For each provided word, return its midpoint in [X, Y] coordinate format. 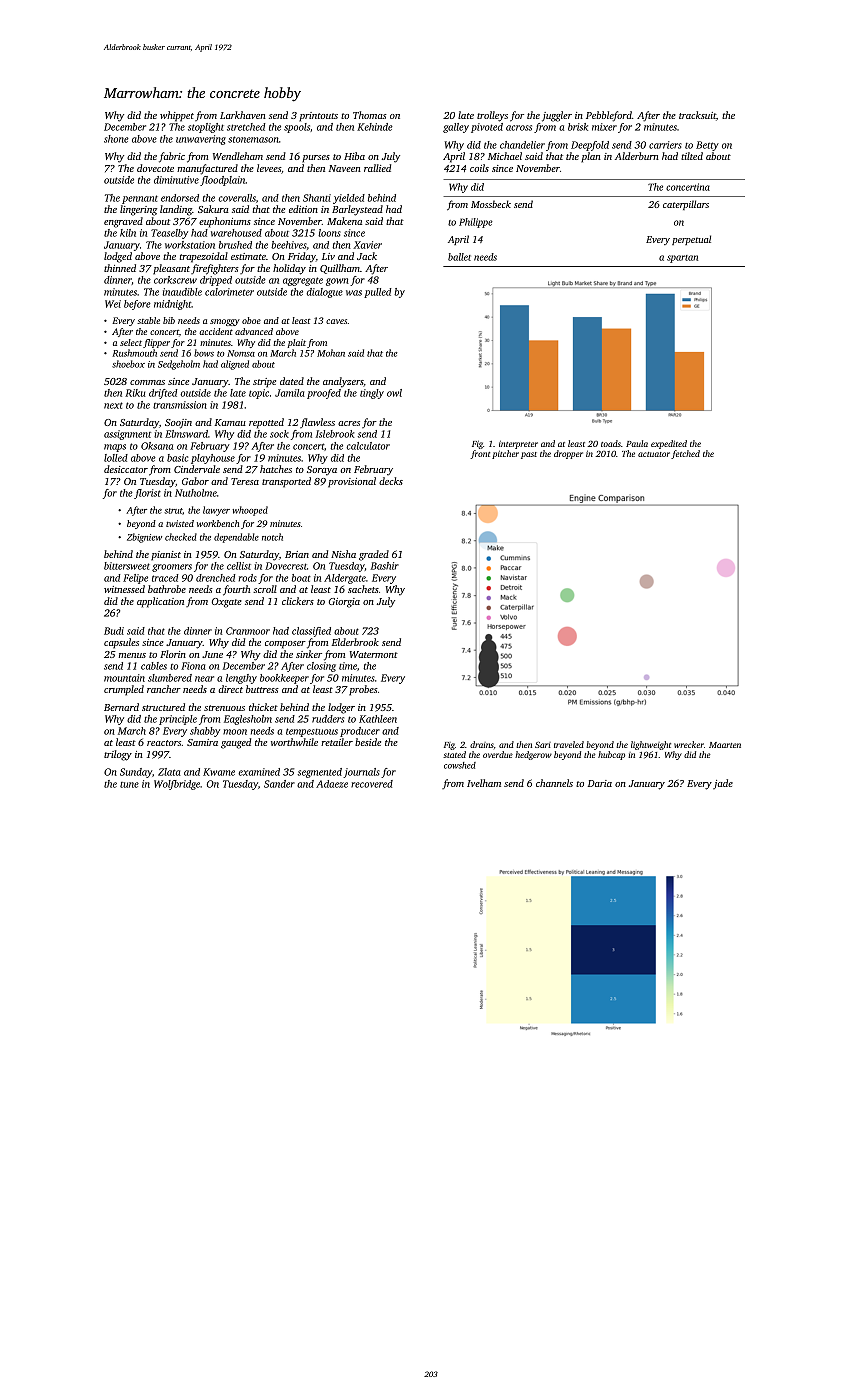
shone [116, 139]
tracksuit [697, 115]
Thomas [370, 115]
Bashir [385, 566]
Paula [637, 443]
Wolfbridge [177, 785]
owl [394, 393]
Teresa [245, 481]
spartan [682, 259]
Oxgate [227, 603]
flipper [156, 343]
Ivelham [484, 783]
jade [723, 784]
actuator [654, 454]
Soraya [322, 471]
